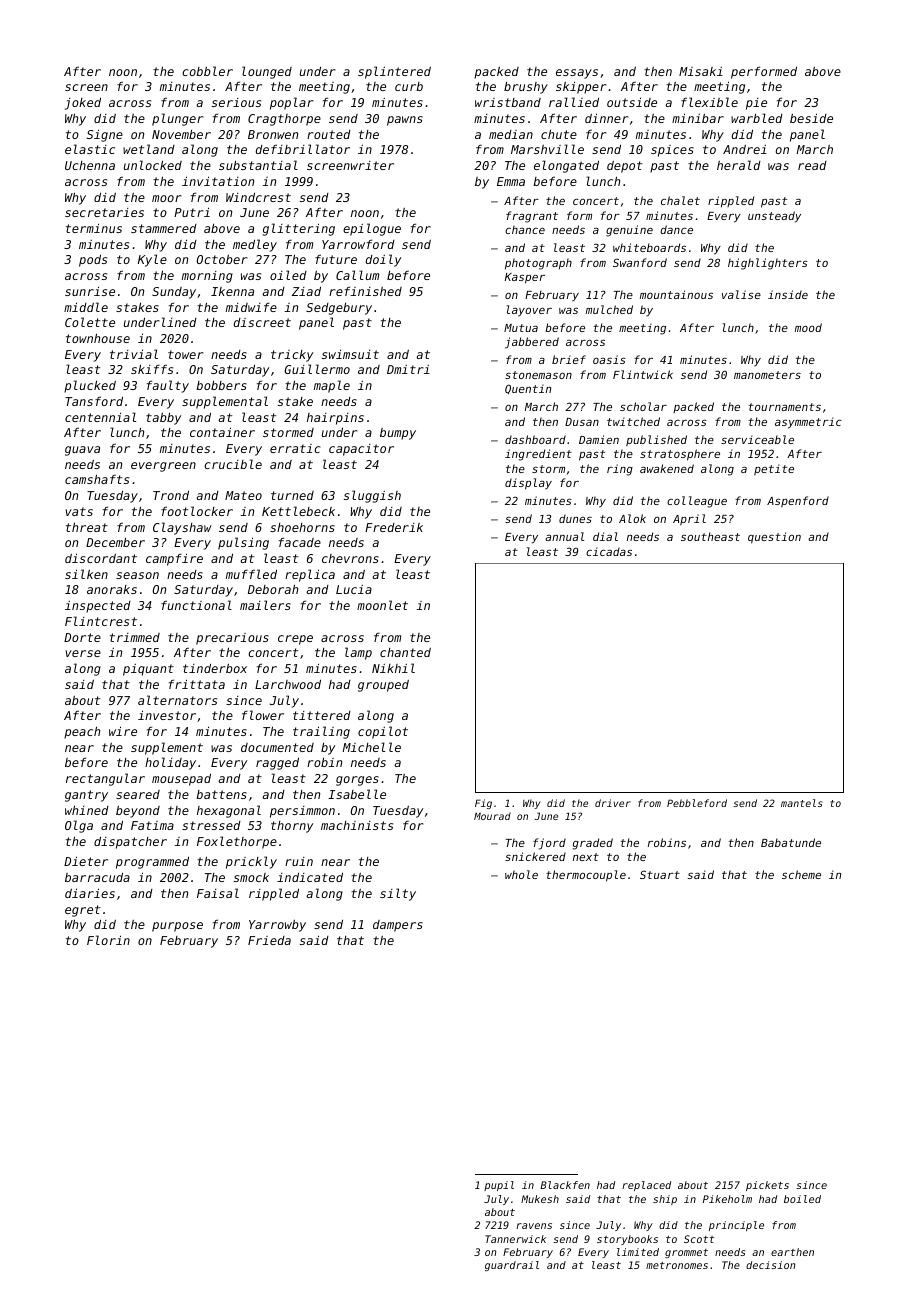  I want to click on lounged, so click(267, 72).
